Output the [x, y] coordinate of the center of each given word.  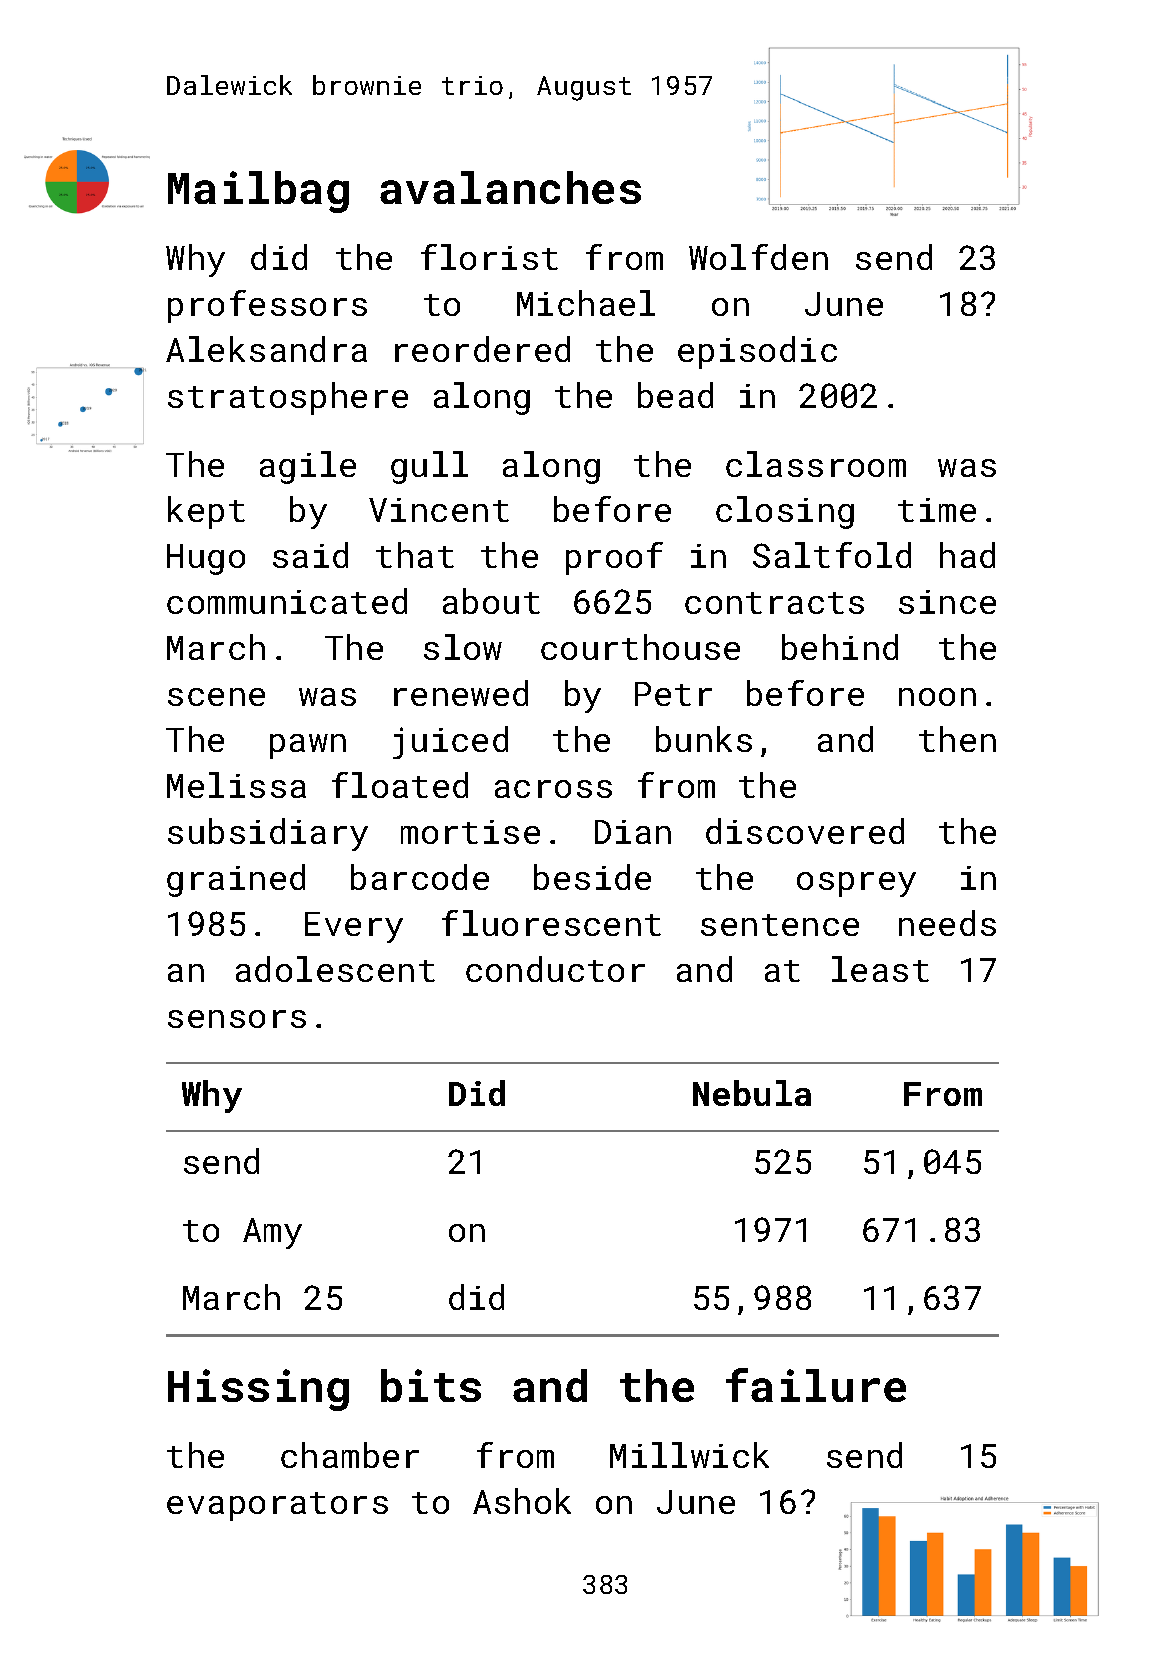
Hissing [258, 1390]
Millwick [689, 1455]
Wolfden [758, 257]
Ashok [522, 1501]
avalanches [510, 187]
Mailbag [258, 192]
